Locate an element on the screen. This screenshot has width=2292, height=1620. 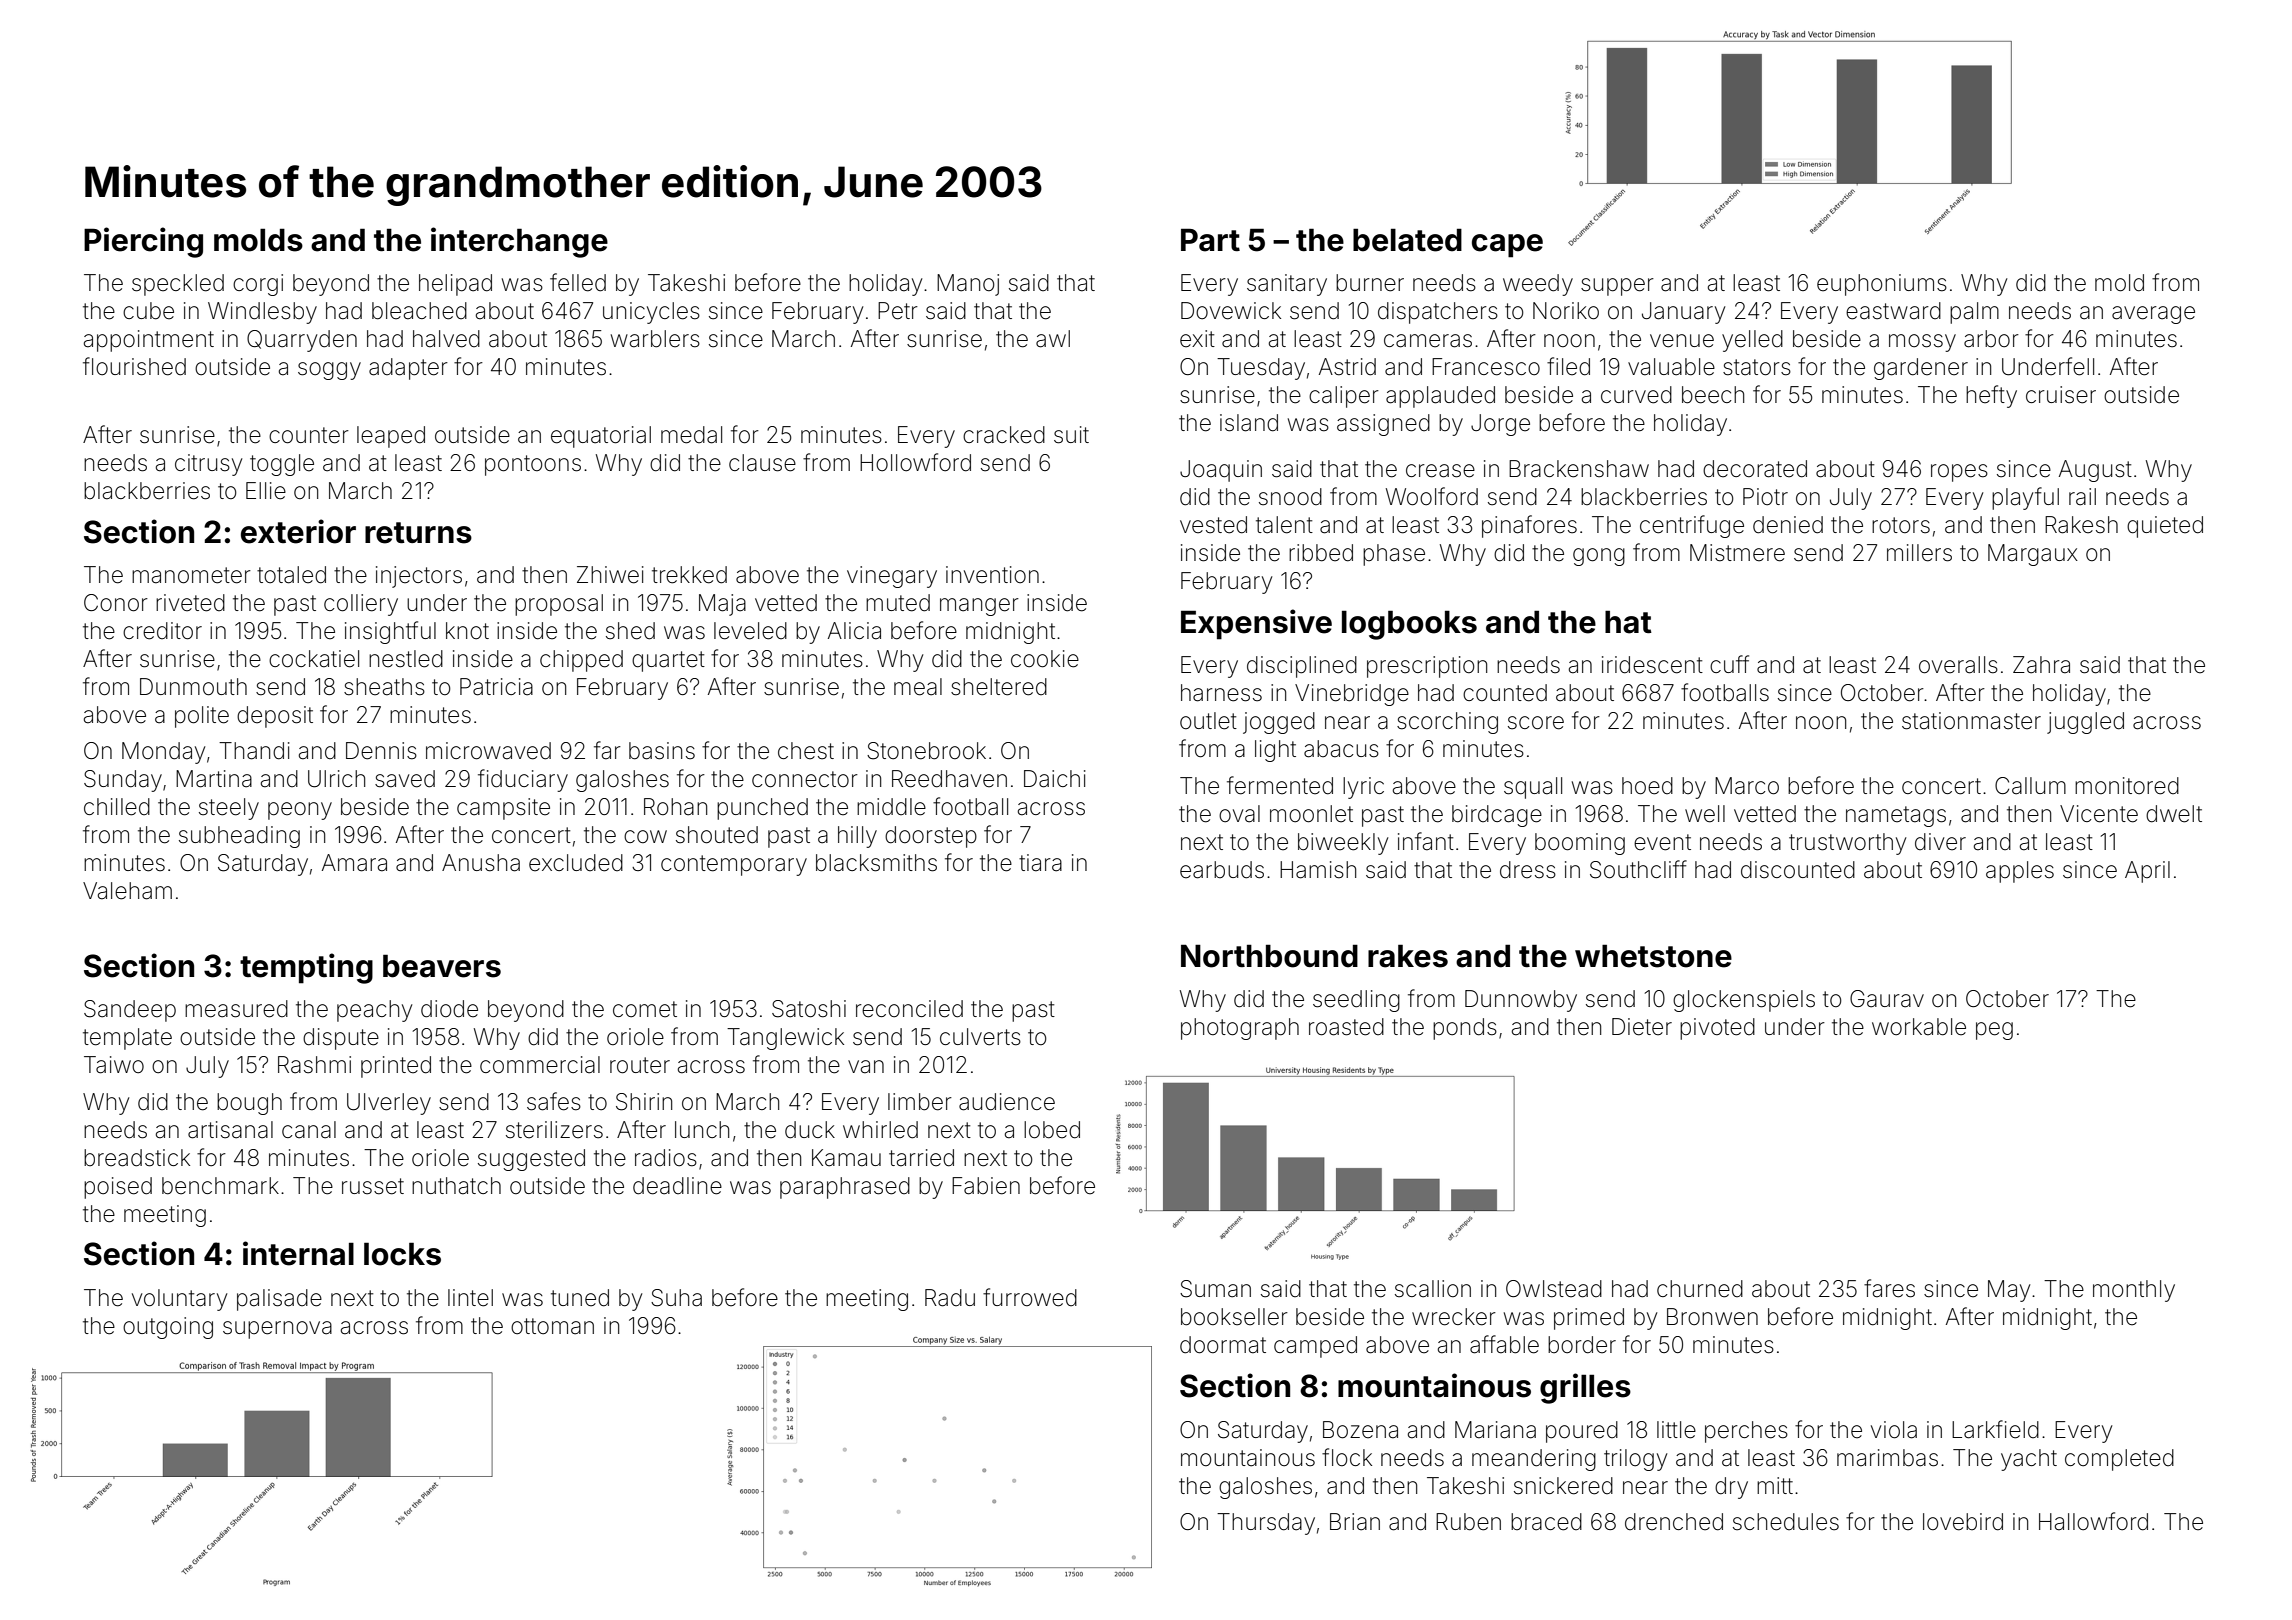
Hallowford is located at coordinates (2093, 1521).
